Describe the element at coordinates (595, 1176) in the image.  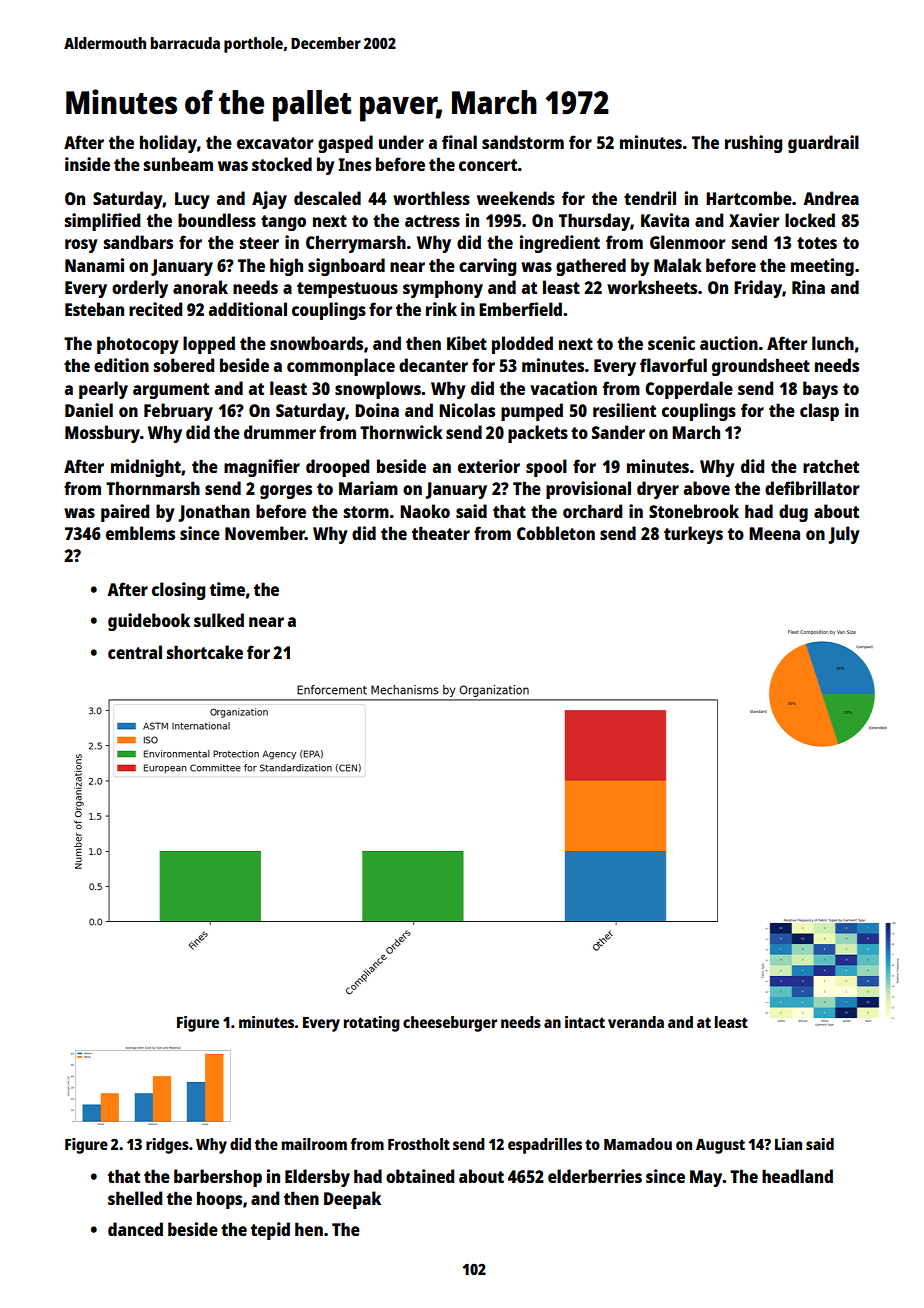
I see `elderberries` at that location.
